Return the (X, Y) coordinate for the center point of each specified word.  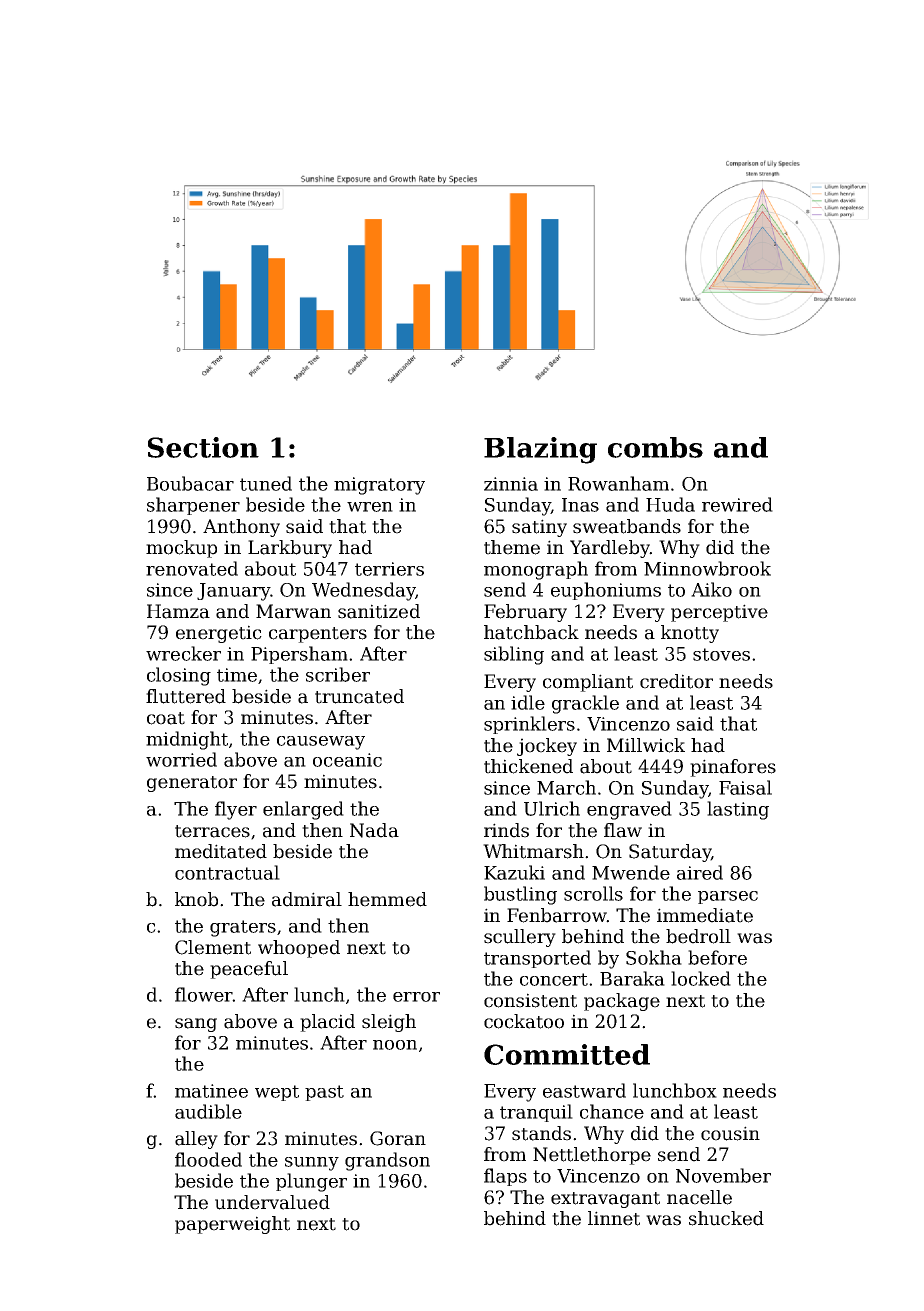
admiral (307, 899)
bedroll (698, 936)
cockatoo (524, 1021)
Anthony (241, 528)
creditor (676, 681)
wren (370, 507)
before (717, 957)
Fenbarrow (557, 915)
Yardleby (610, 549)
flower (204, 994)
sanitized (379, 611)
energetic (219, 634)
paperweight (232, 1225)
